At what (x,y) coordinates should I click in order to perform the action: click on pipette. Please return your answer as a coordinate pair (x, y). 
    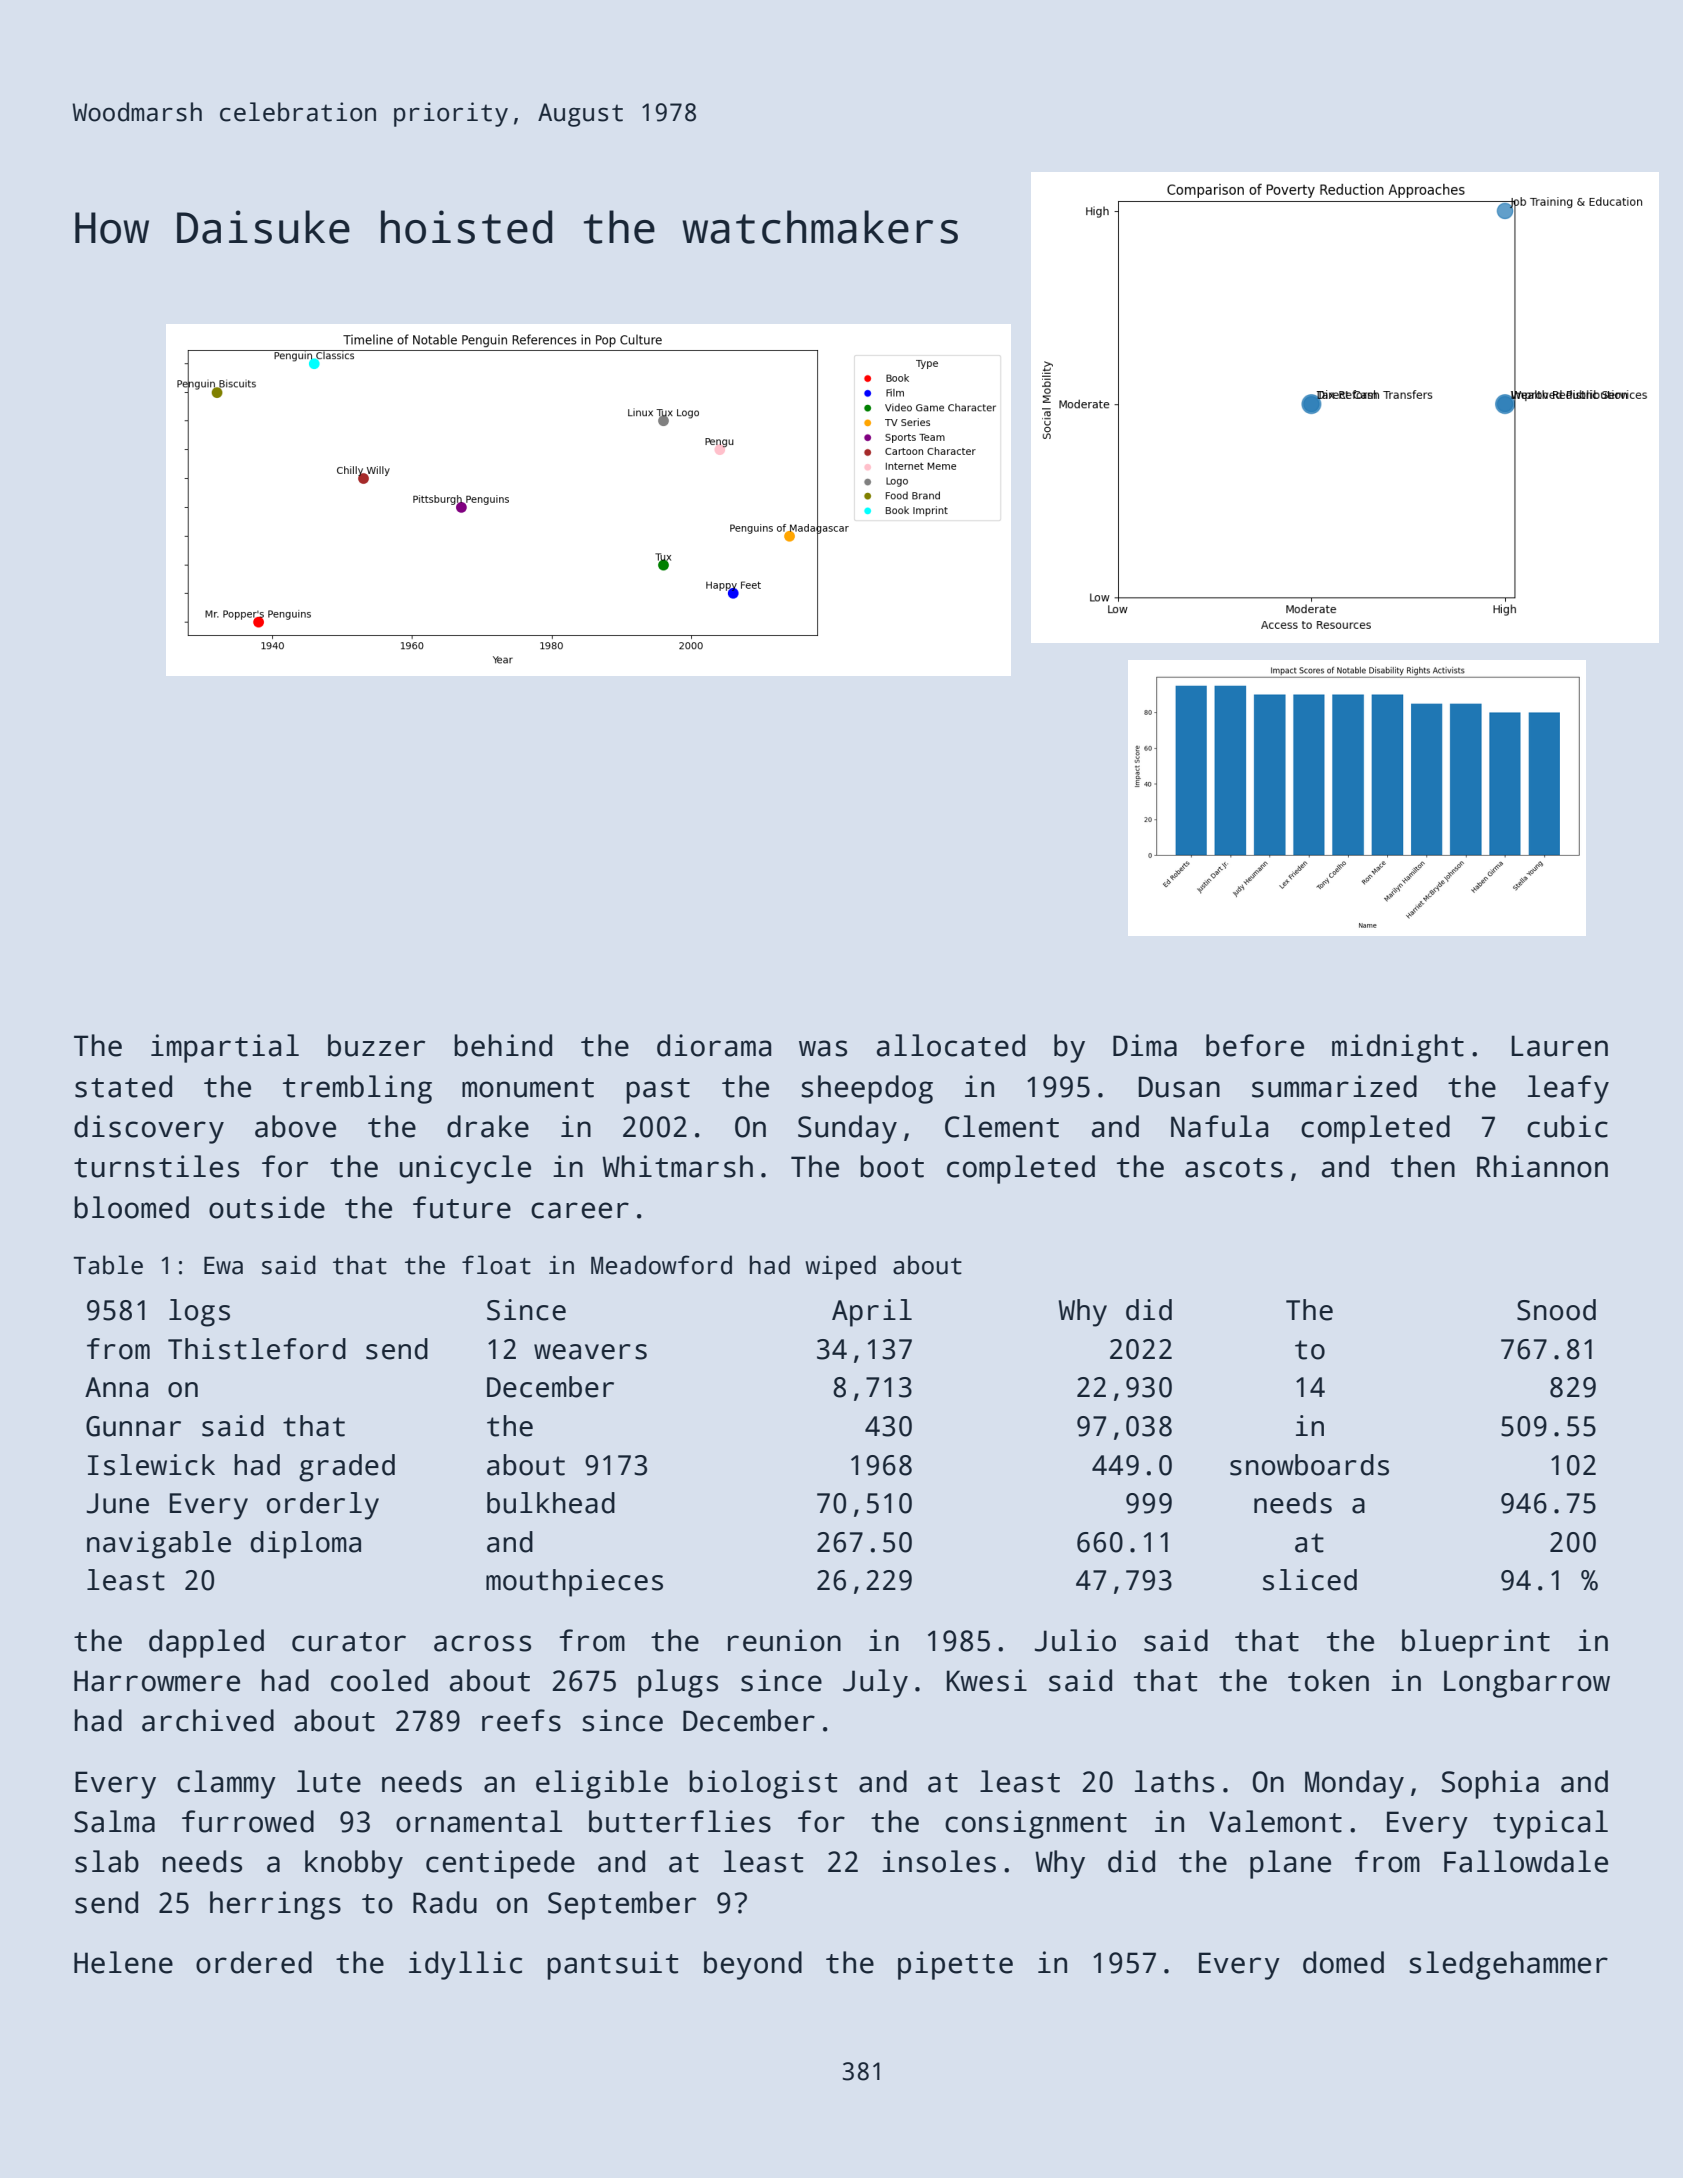
    Looking at the image, I should click on (955, 1965).
